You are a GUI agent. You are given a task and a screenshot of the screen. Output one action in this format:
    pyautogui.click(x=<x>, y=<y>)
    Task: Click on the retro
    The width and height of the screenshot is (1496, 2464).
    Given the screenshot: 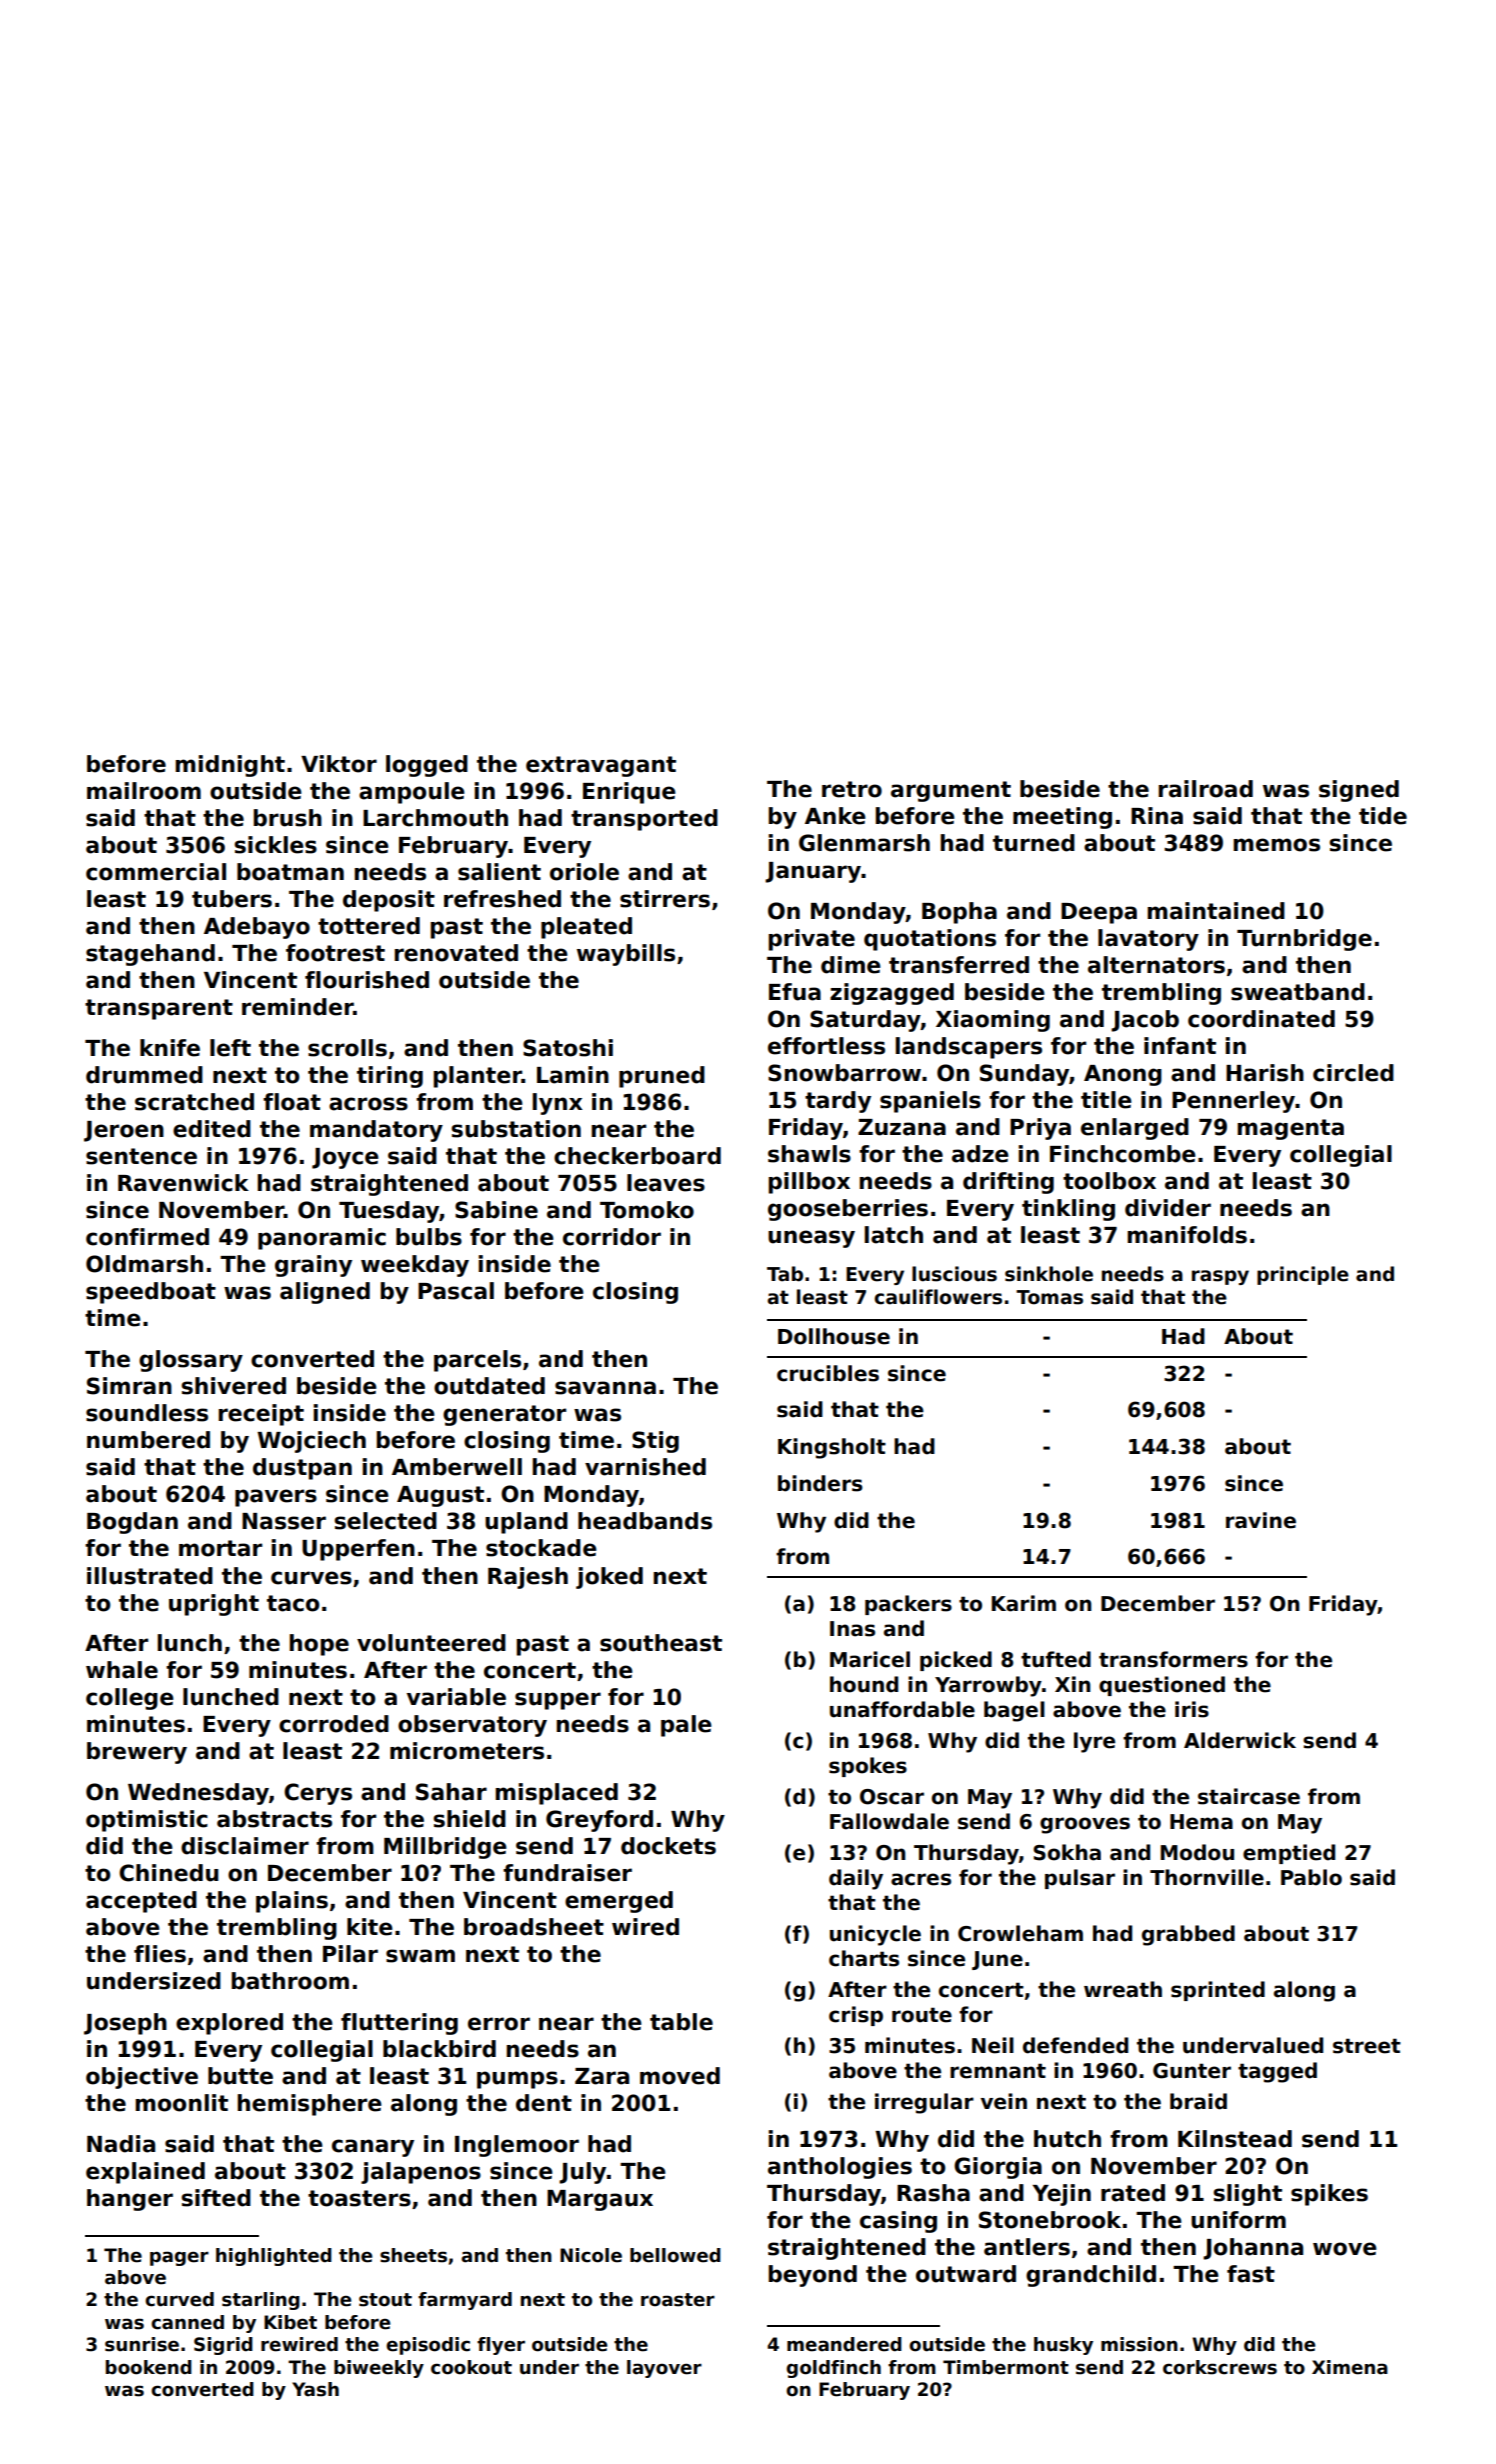 What is the action you would take?
    pyautogui.click(x=852, y=789)
